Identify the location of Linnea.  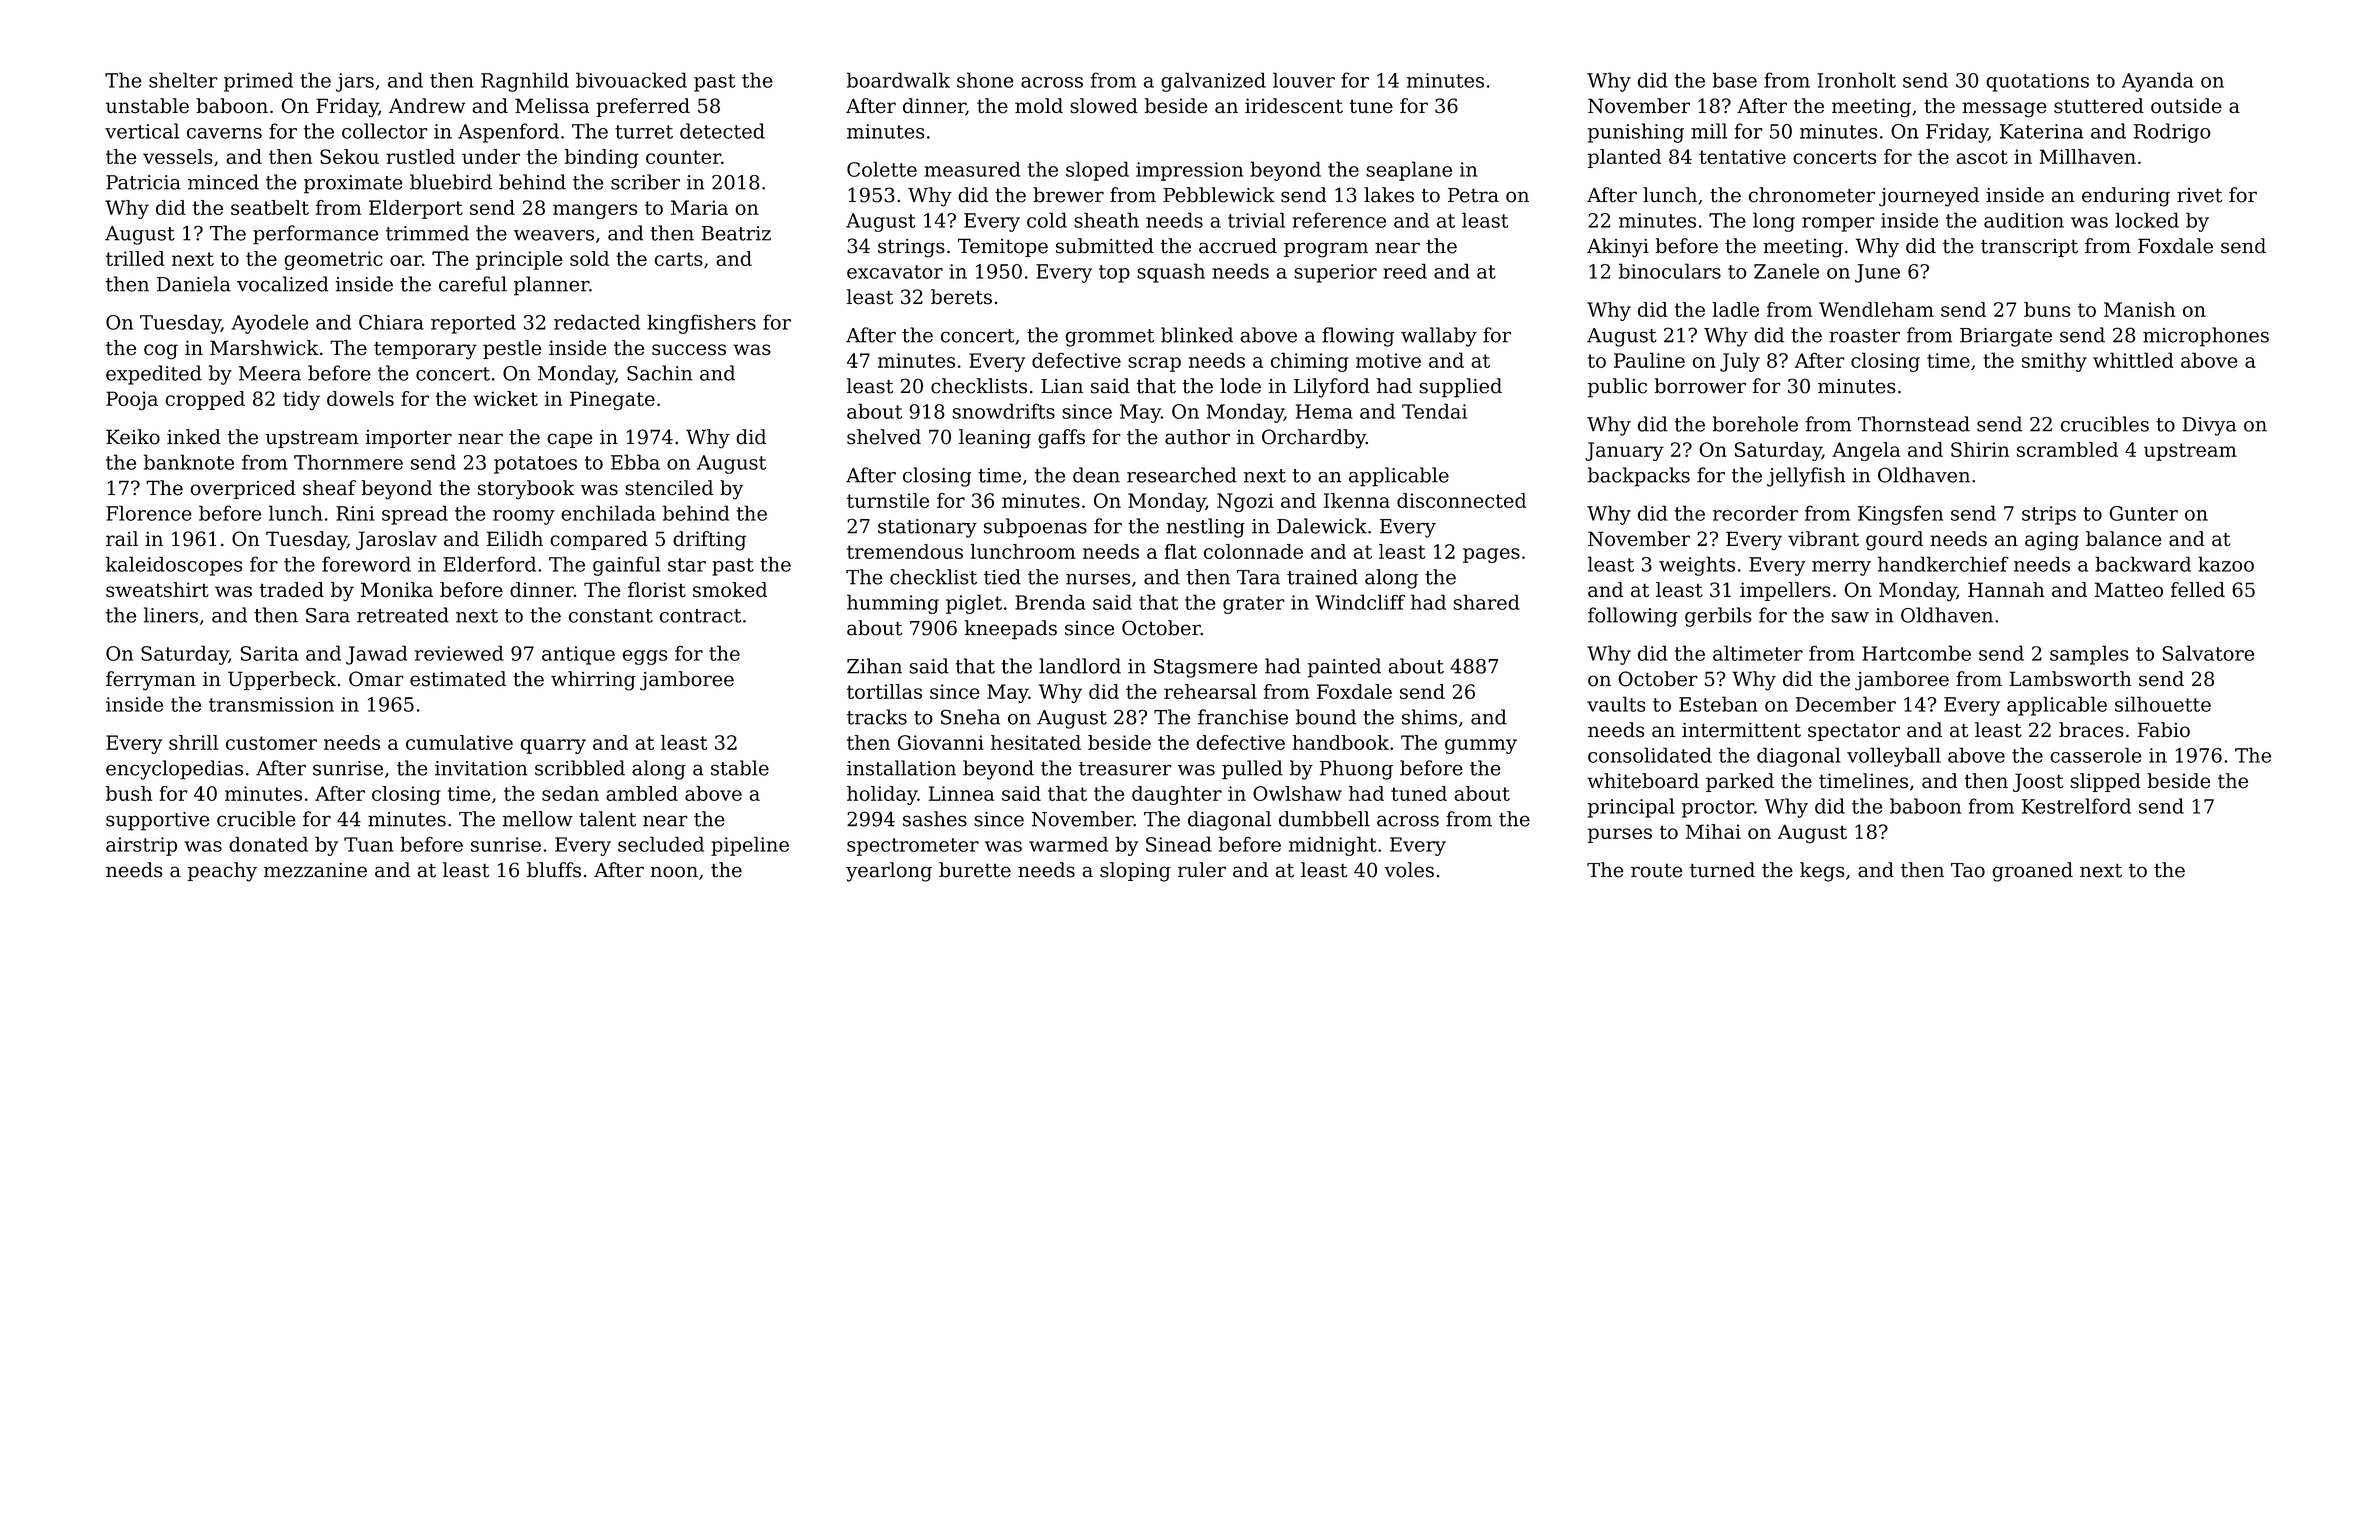
(961, 793).
